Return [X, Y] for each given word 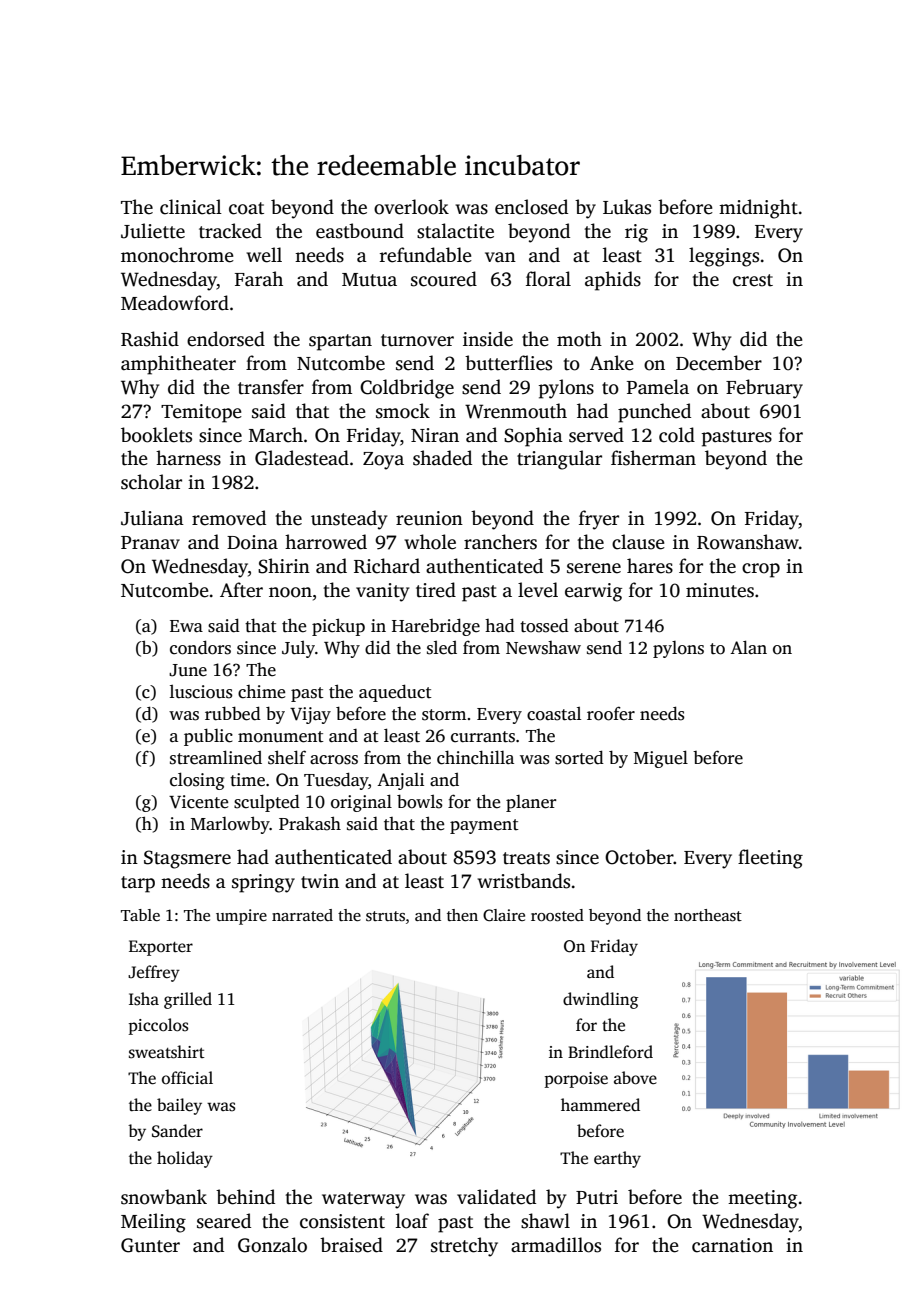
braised [351, 1245]
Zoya [383, 461]
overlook [411, 207]
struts [385, 916]
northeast [708, 915]
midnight [758, 209]
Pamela [658, 387]
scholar [151, 482]
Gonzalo [272, 1245]
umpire [241, 917]
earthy [617, 1159]
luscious [201, 692]
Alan [748, 647]
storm [444, 715]
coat [246, 208]
